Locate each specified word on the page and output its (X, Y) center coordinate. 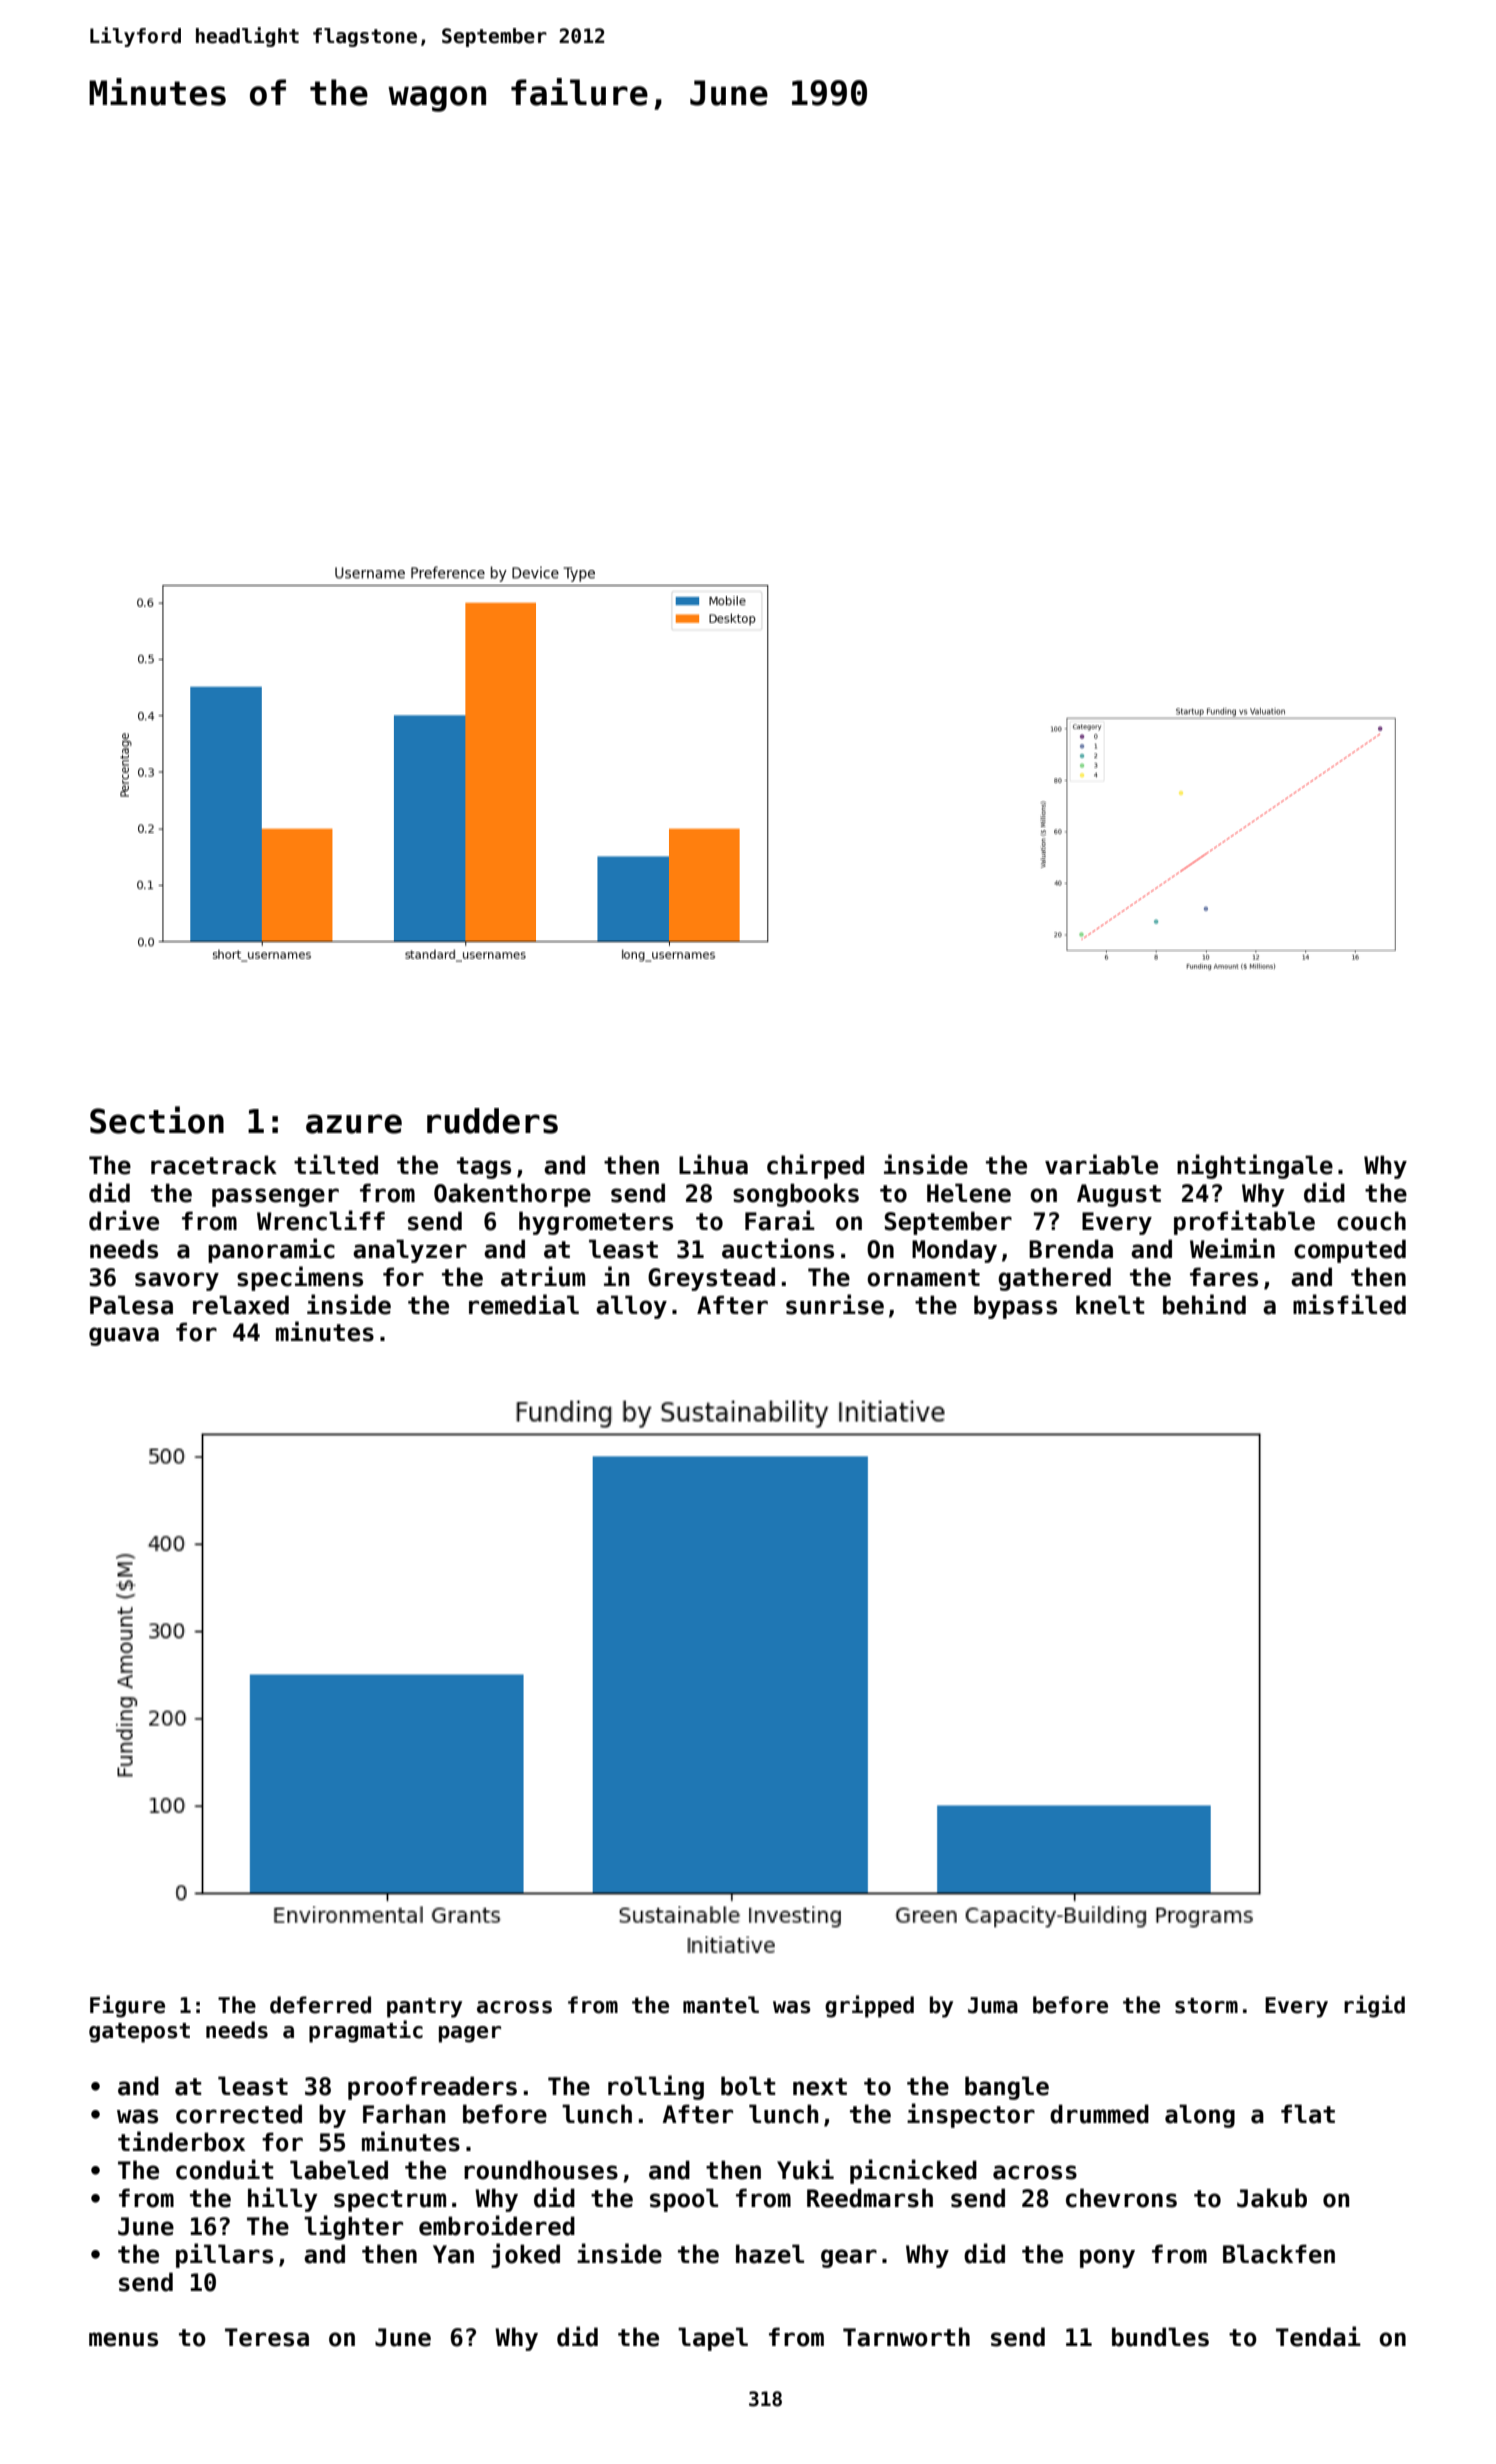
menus (123, 2339)
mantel (721, 2005)
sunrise (835, 1304)
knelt (1110, 1305)
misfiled (1349, 1304)
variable (1101, 1164)
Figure (127, 2006)
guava (124, 1336)
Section (157, 1120)
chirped (815, 1166)
